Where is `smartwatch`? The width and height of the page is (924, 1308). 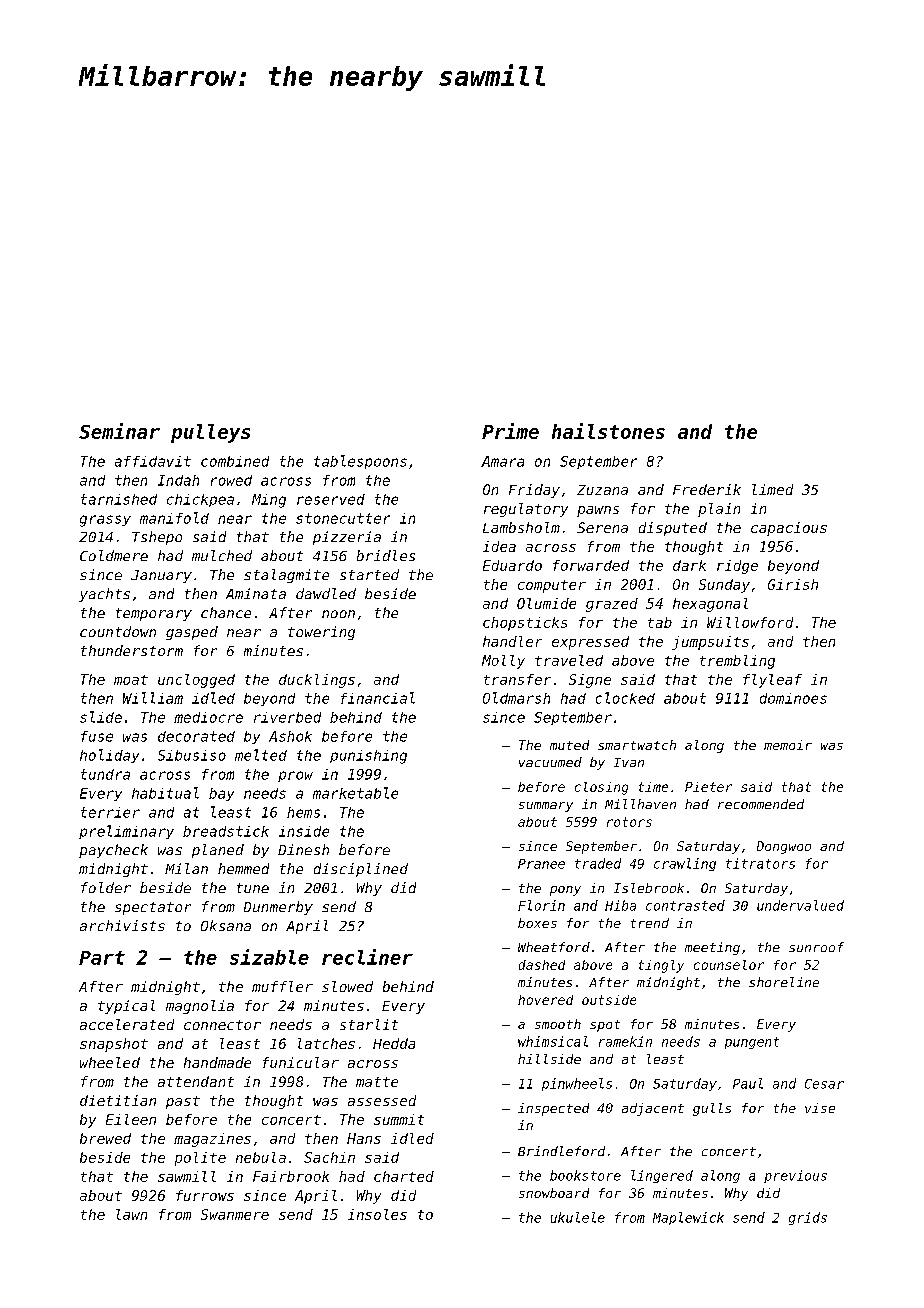 smartwatch is located at coordinates (637, 745).
